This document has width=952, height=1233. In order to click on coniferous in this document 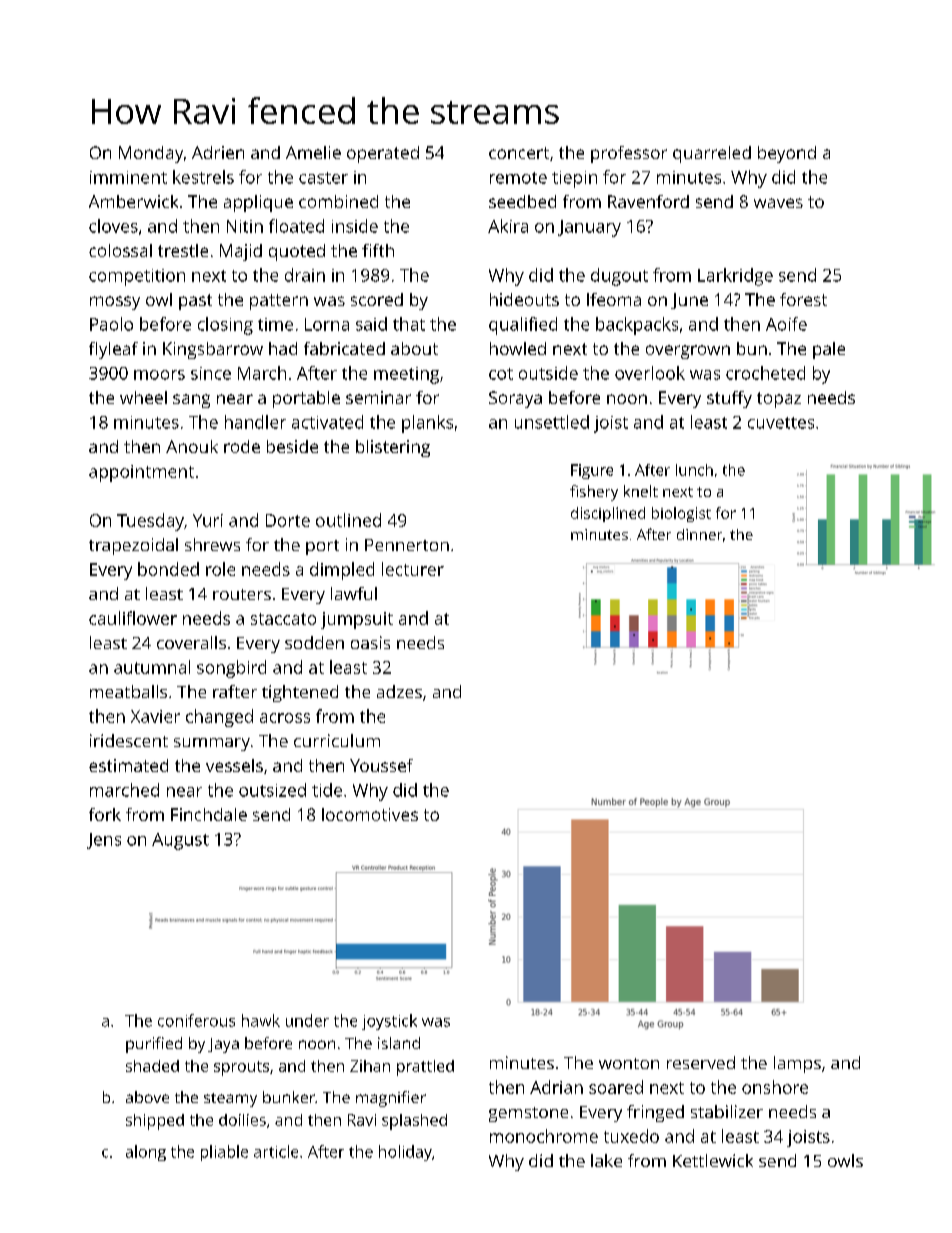, I will do `click(196, 1020)`.
